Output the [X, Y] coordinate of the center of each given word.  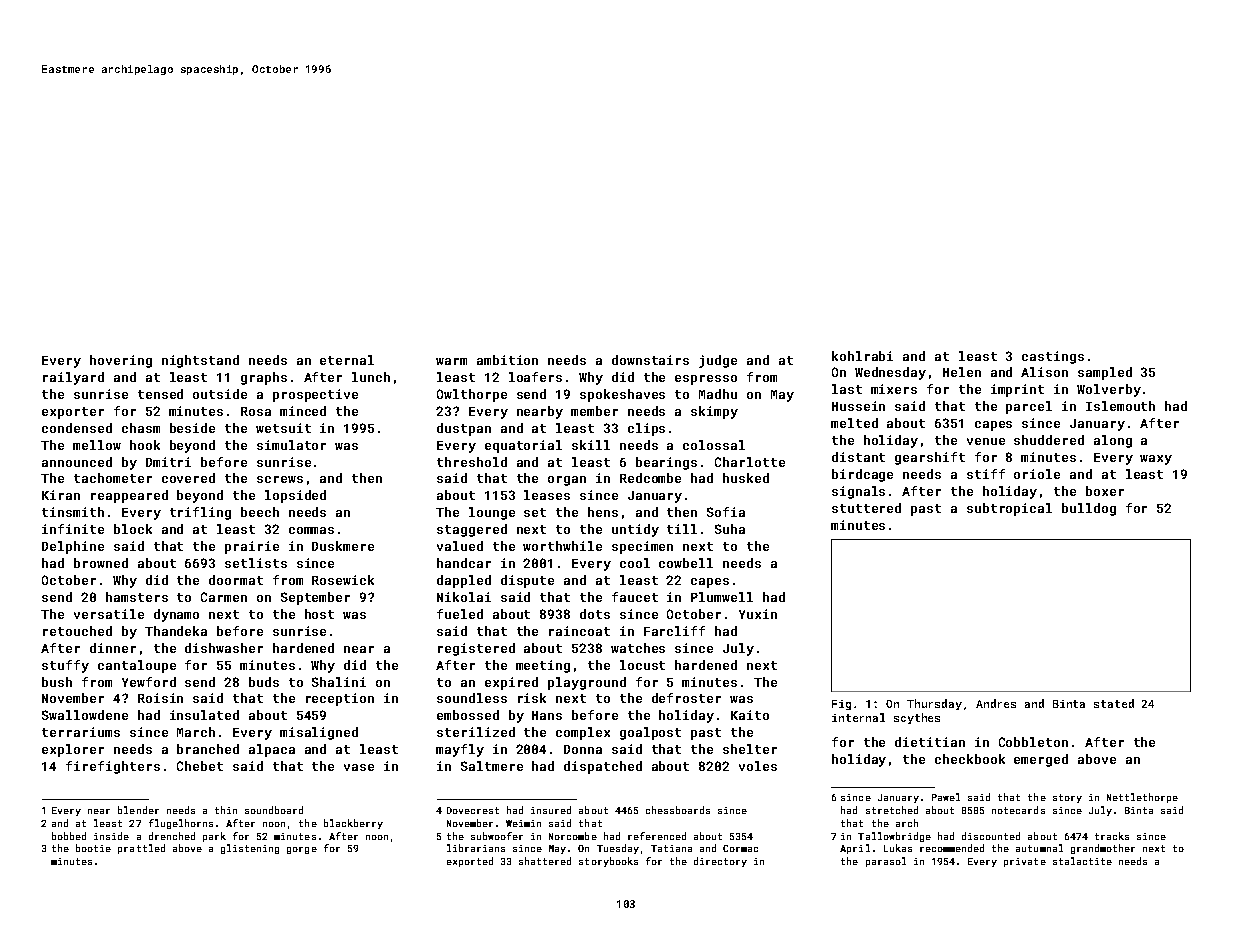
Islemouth [1120, 406]
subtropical [1009, 509]
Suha [730, 529]
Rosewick [343, 580]
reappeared [129, 496]
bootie [93, 848]
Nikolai [464, 597]
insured [551, 810]
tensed [160, 394]
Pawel [946, 797]
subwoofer [497, 836]
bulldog [1089, 509]
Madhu [718, 394]
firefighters [113, 767]
